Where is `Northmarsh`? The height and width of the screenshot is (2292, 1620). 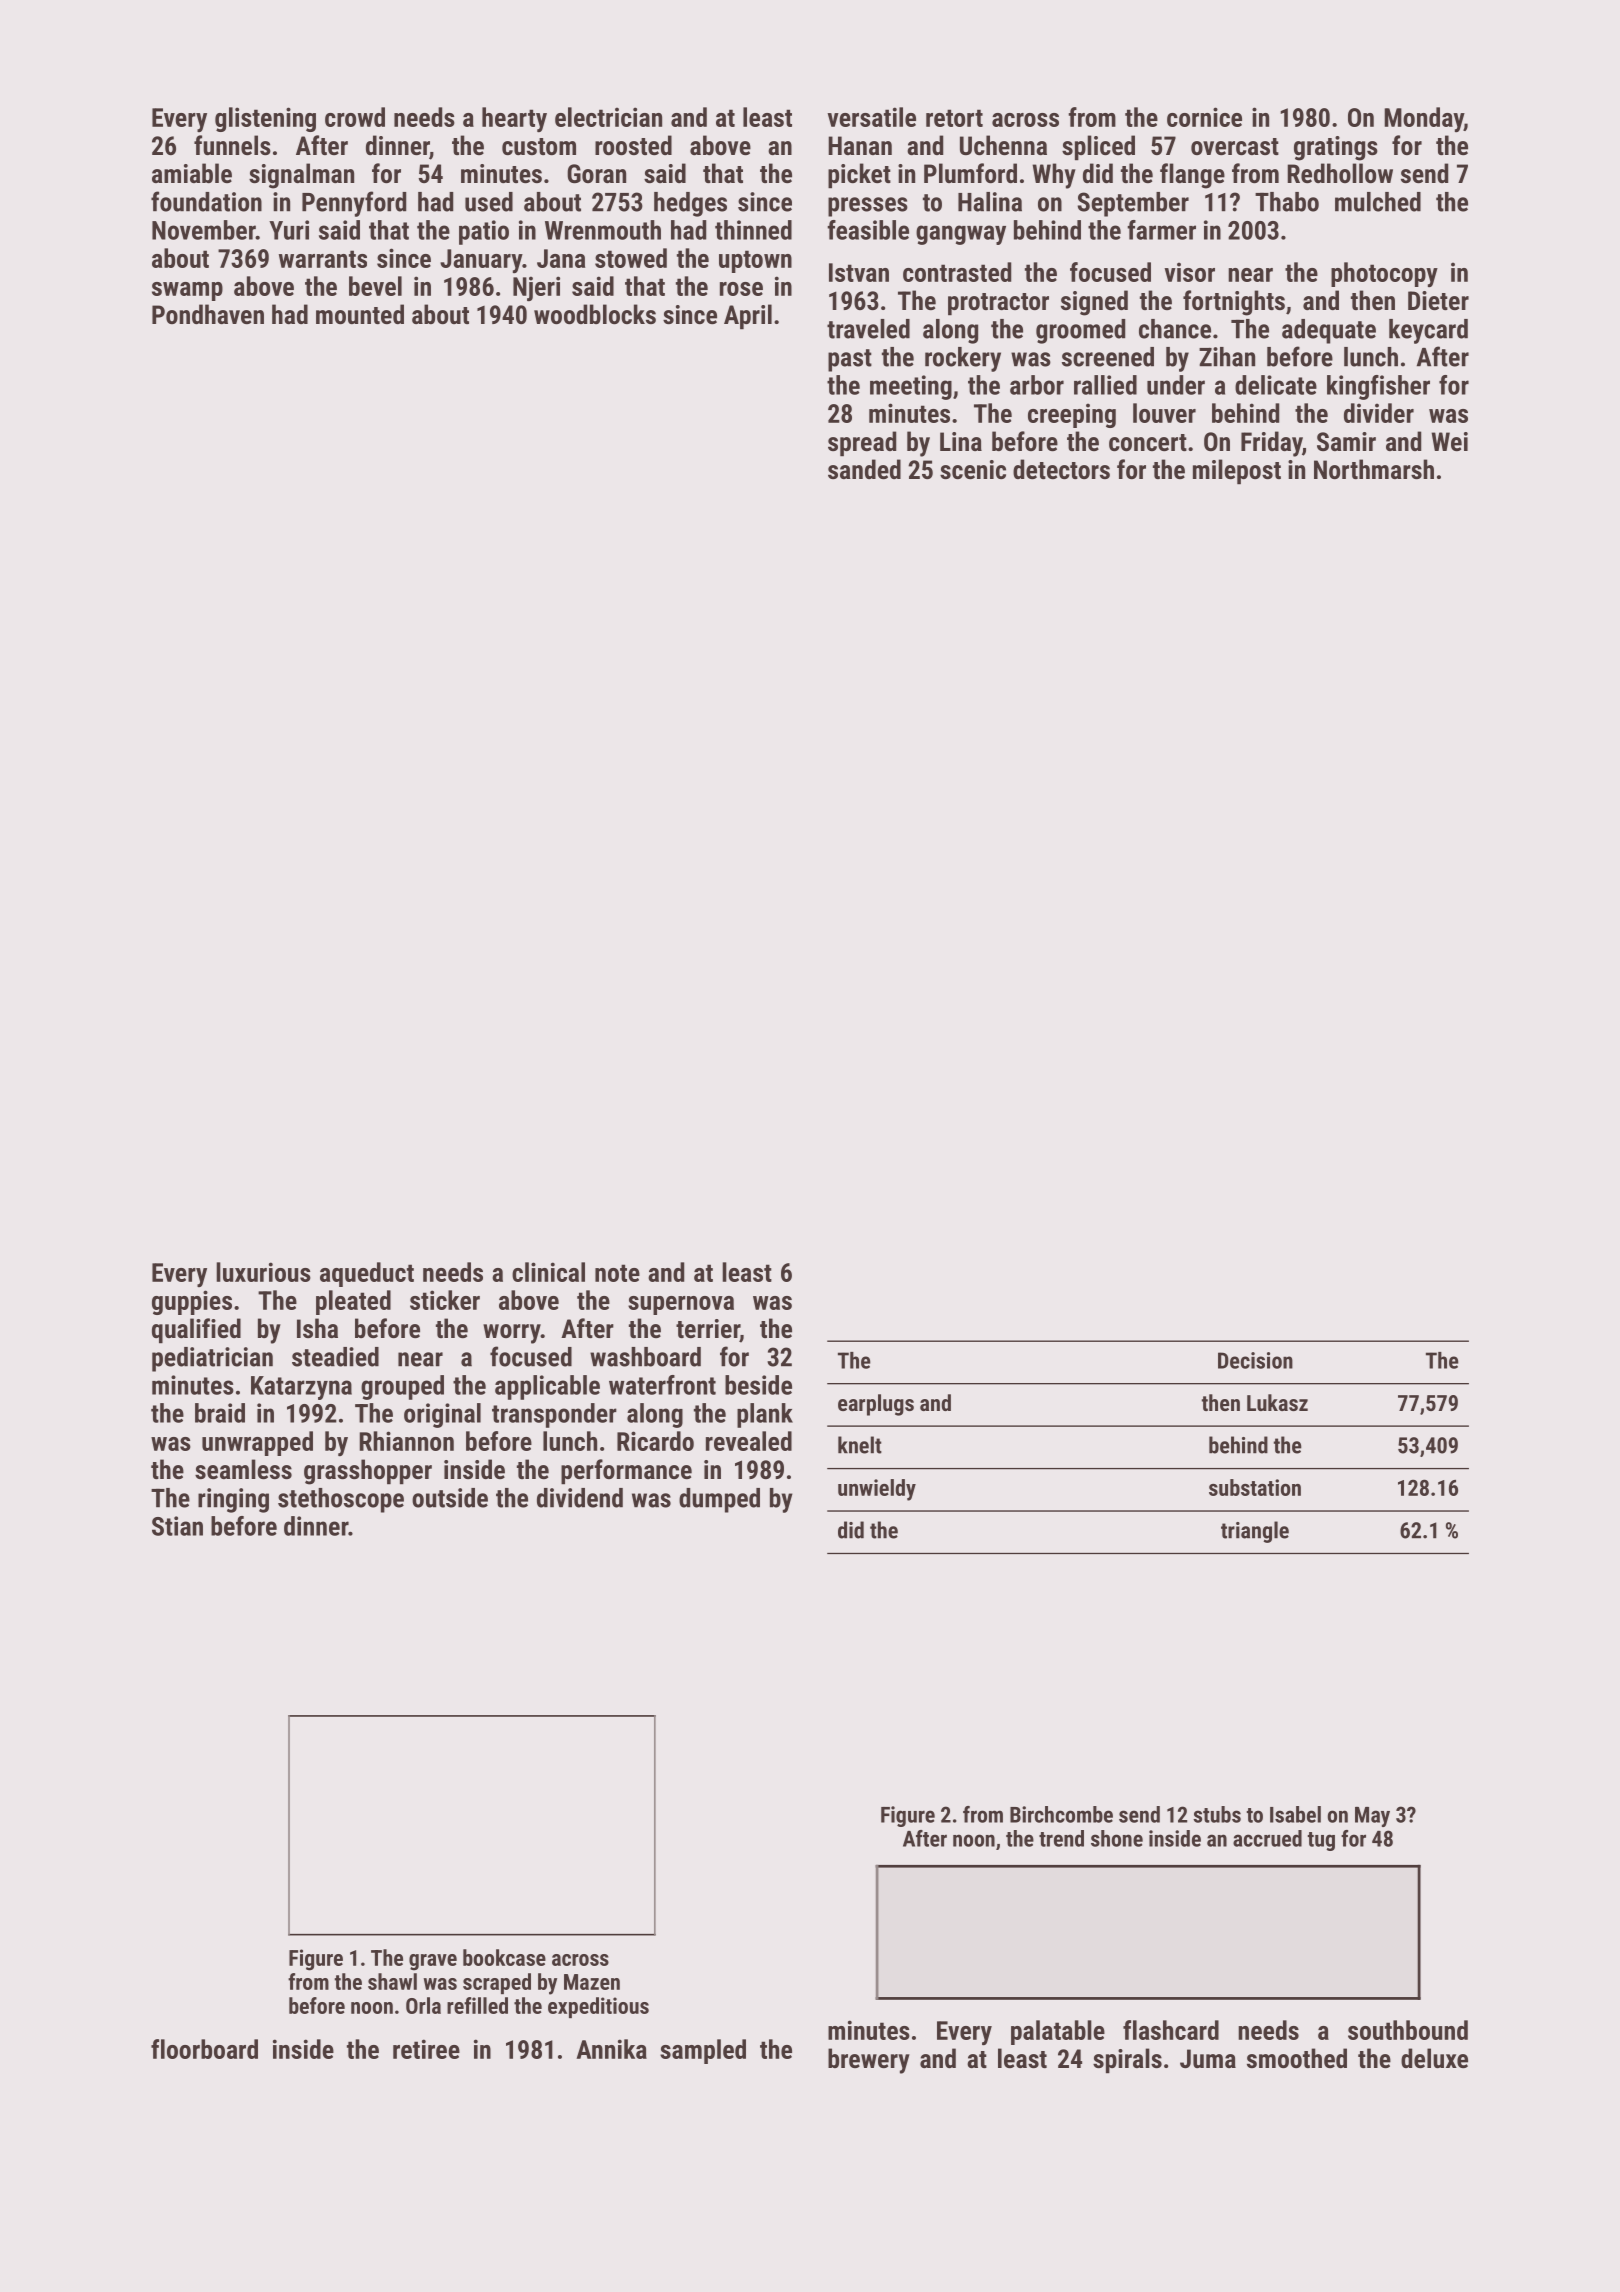
Northmarsh is located at coordinates (1374, 469).
